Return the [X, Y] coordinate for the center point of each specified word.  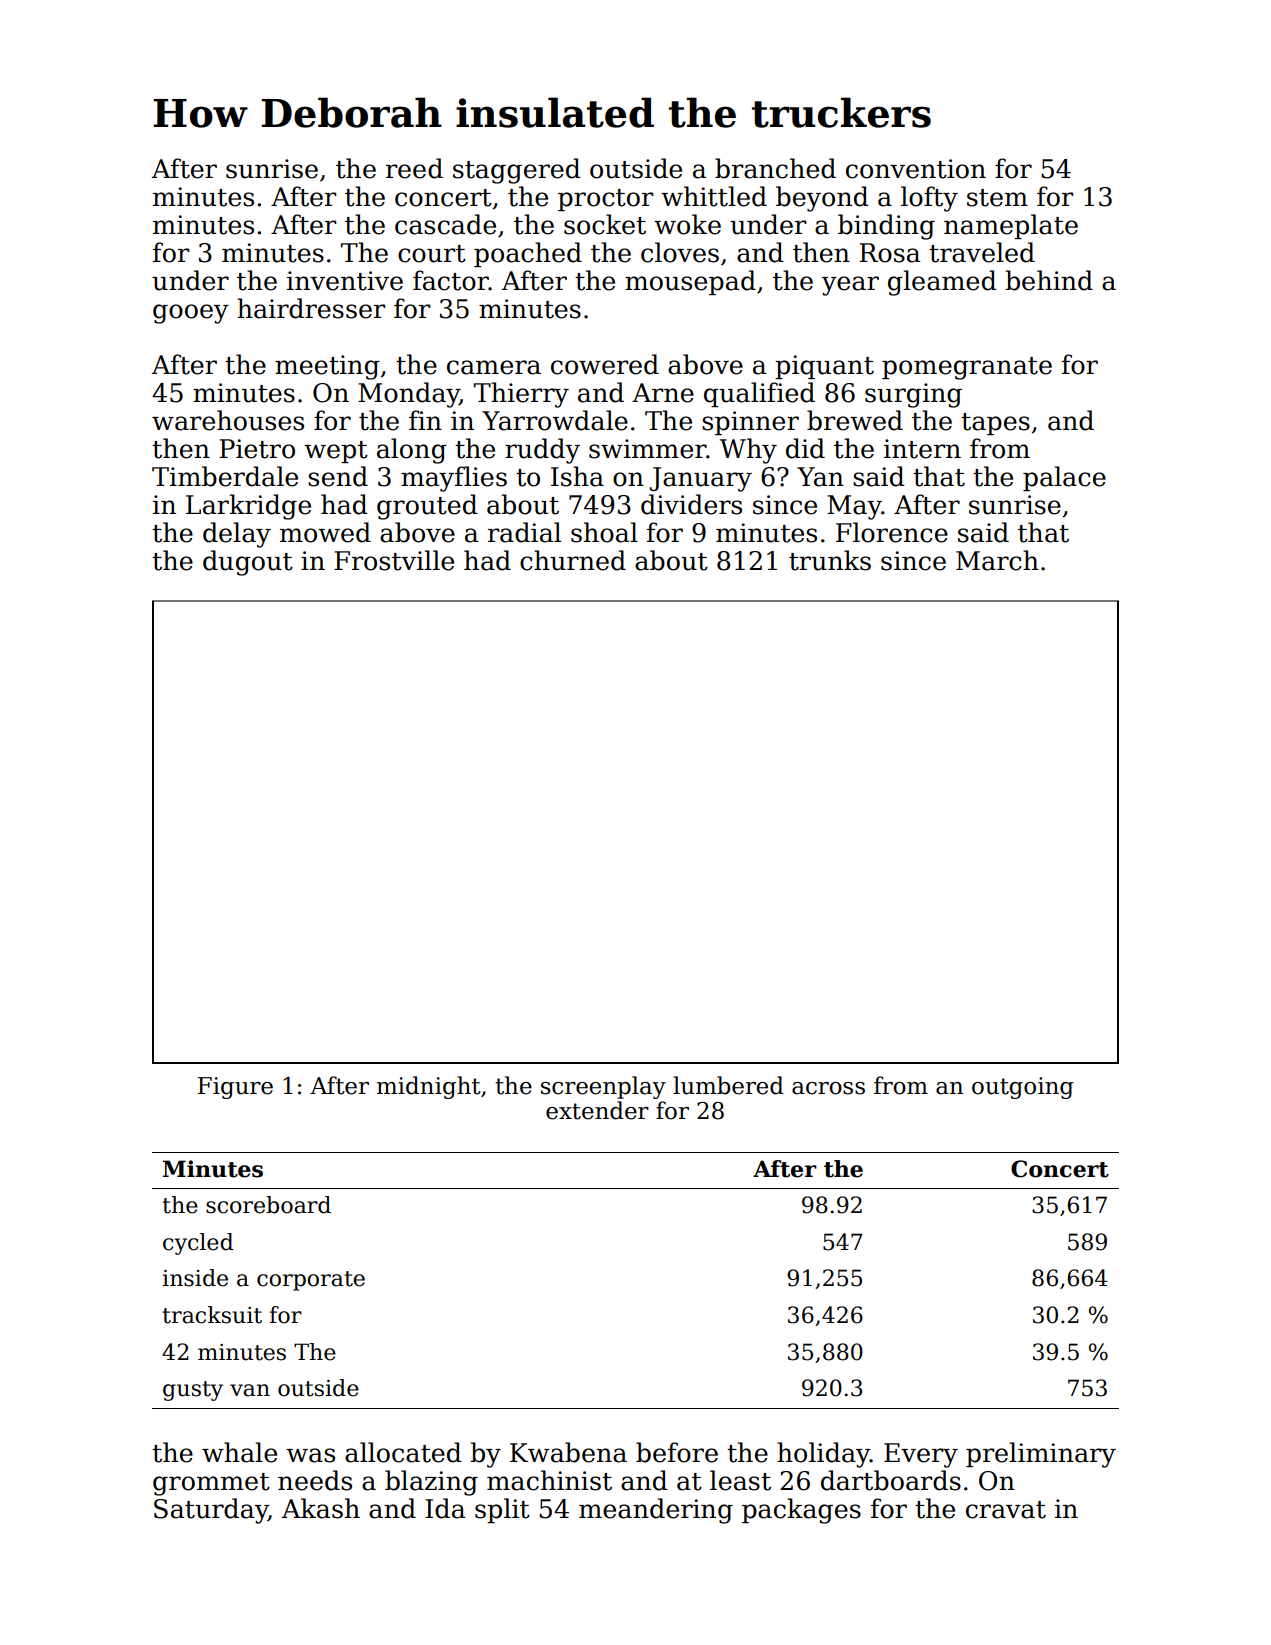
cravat [1006, 1510]
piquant [824, 367]
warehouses [228, 420]
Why [748, 451]
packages [801, 1511]
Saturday [211, 1511]
